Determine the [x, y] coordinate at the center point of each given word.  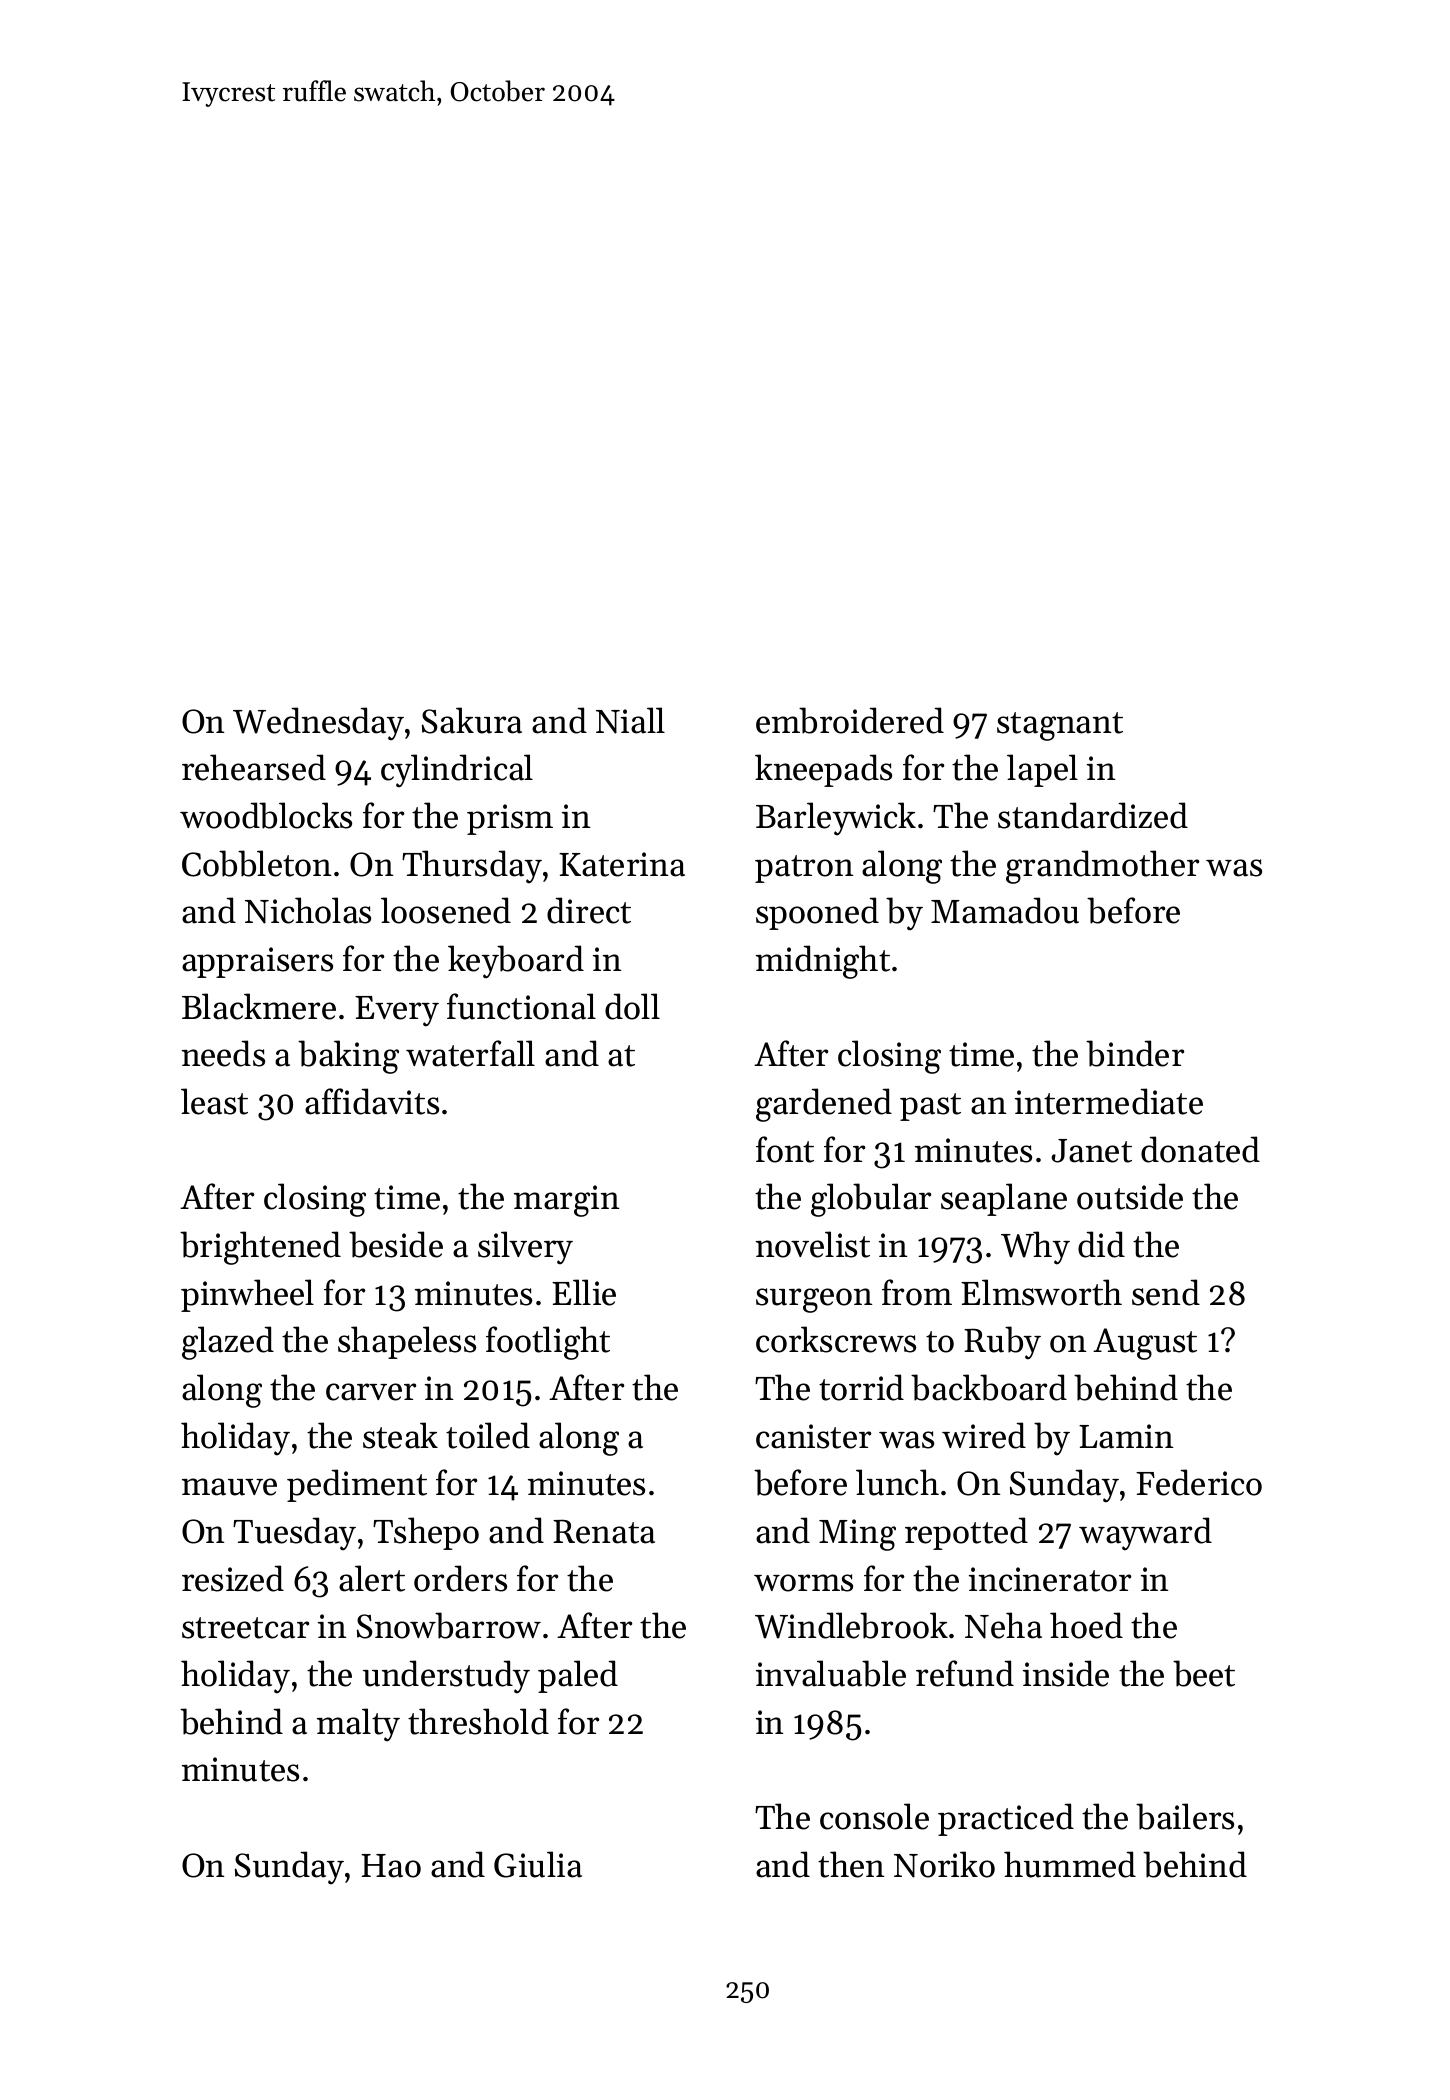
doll [632, 1006]
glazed [228, 1343]
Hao [391, 1866]
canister [813, 1436]
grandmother [1102, 867]
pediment [357, 1485]
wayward [1145, 1534]
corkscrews [836, 1339]
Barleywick [836, 819]
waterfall [470, 1053]
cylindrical [457, 771]
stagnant [1060, 726]
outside [1130, 1196]
